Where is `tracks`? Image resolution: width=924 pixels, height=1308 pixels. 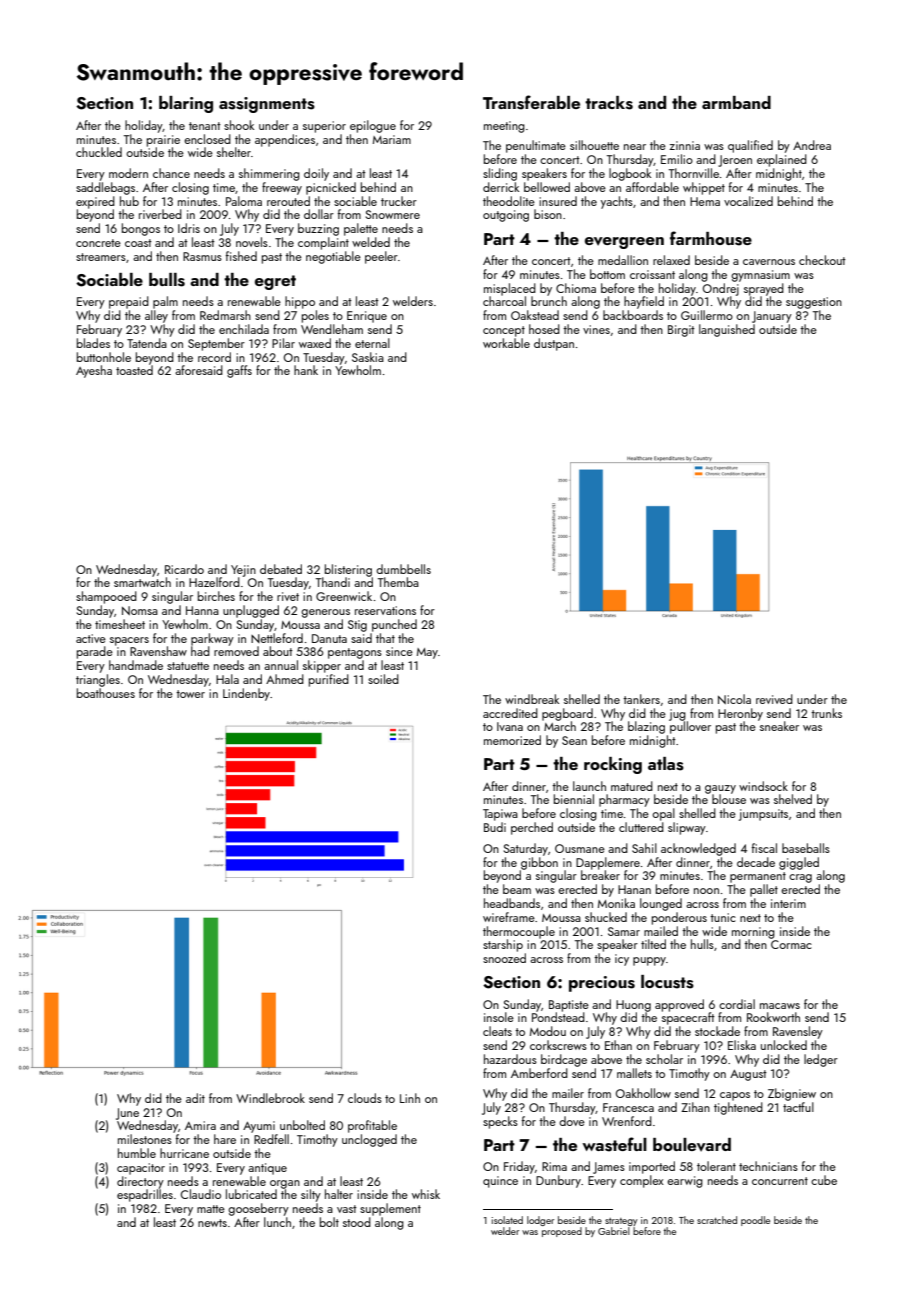 tracks is located at coordinates (609, 103).
